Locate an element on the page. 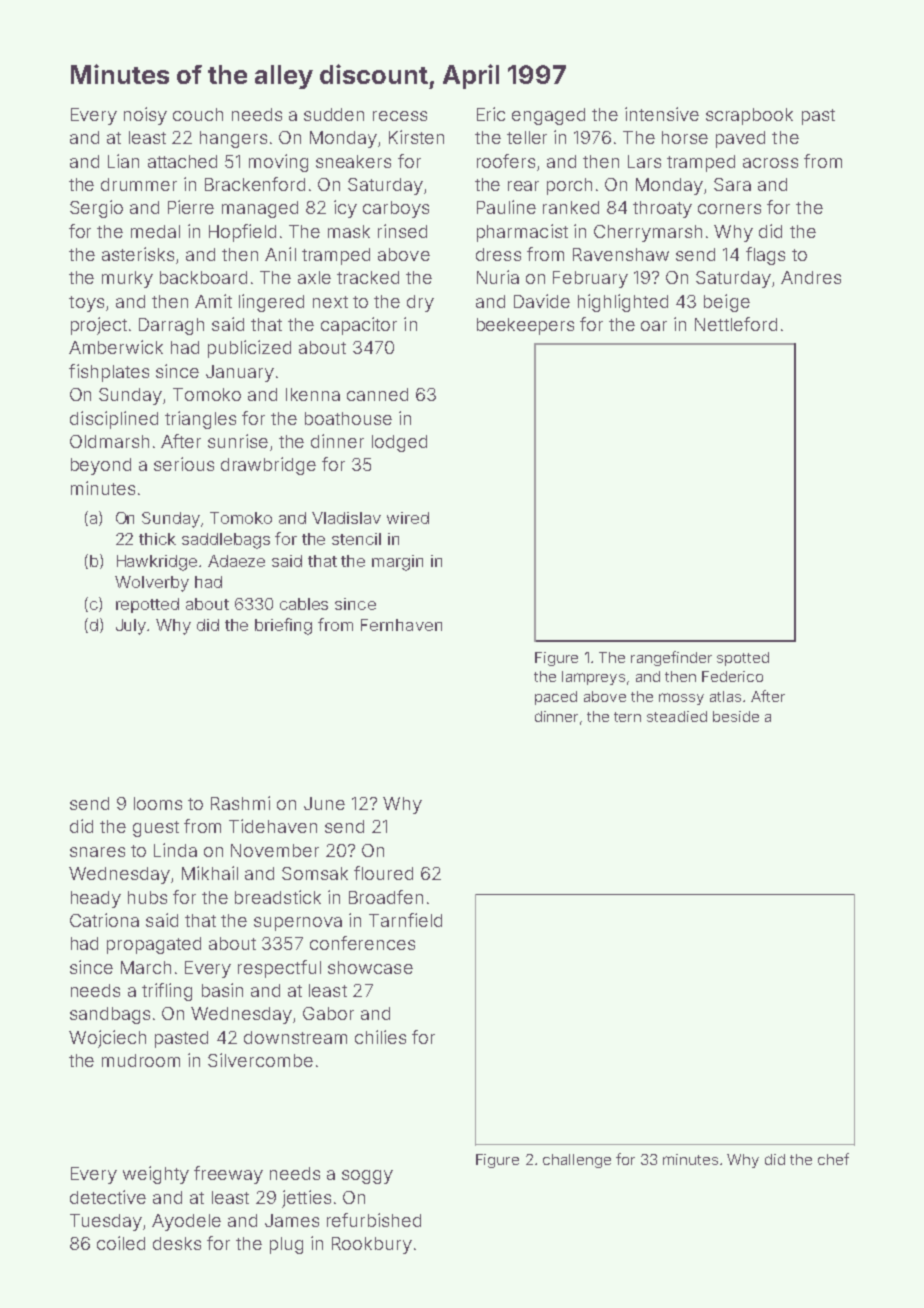  weighty is located at coordinates (156, 1175).
